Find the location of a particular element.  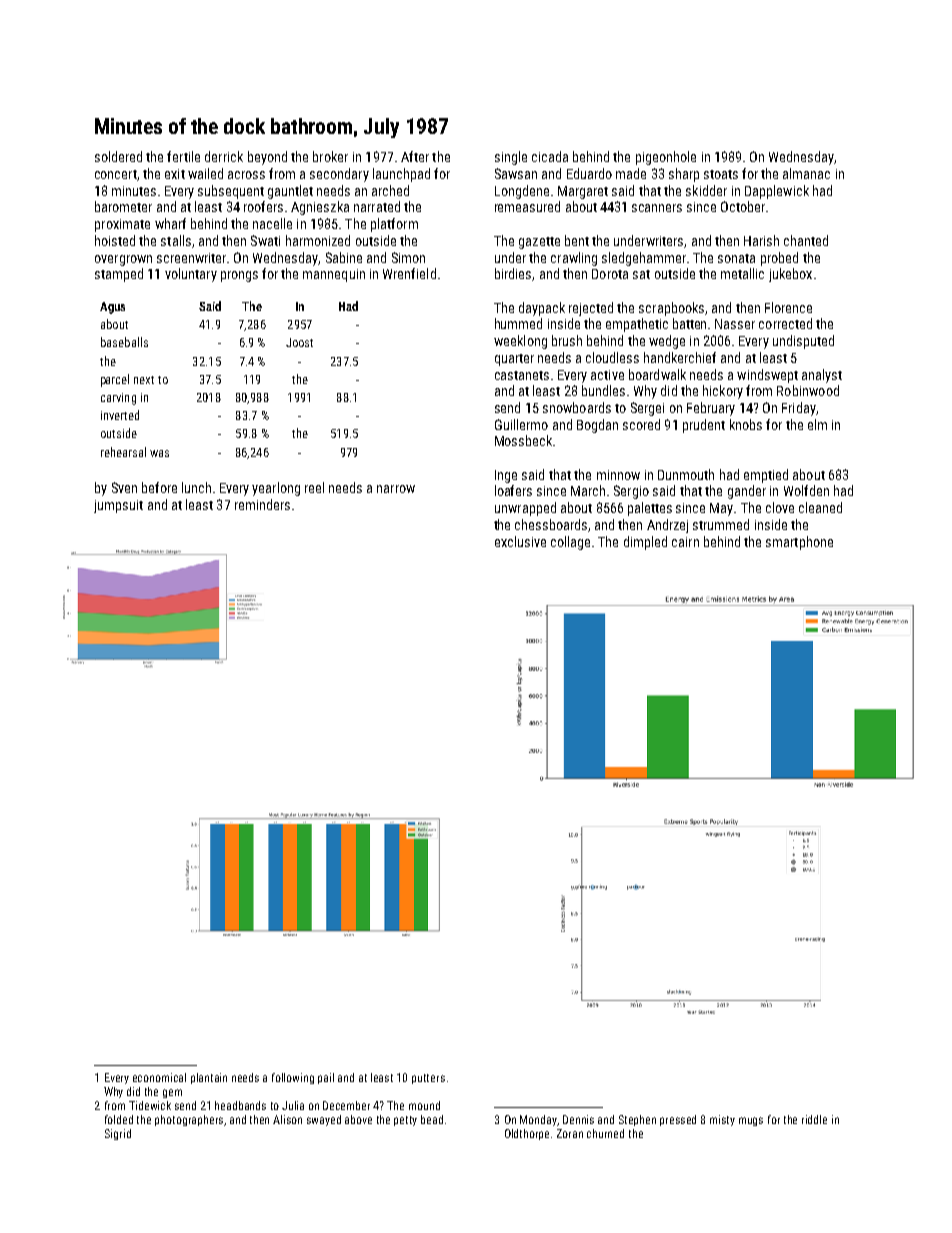

pigeonhole is located at coordinates (666, 158).
